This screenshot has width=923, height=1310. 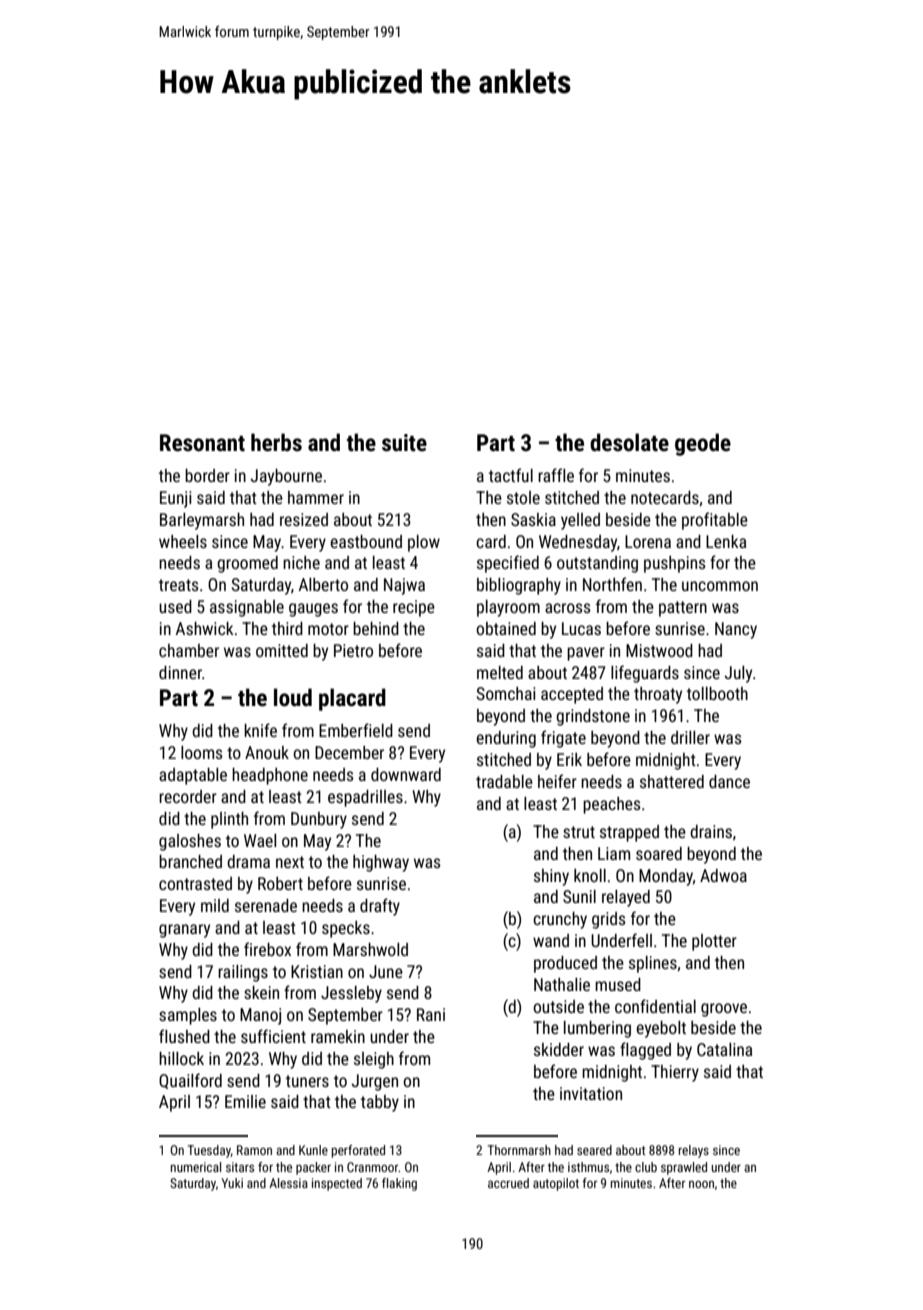 I want to click on Saskia, so click(x=533, y=519).
